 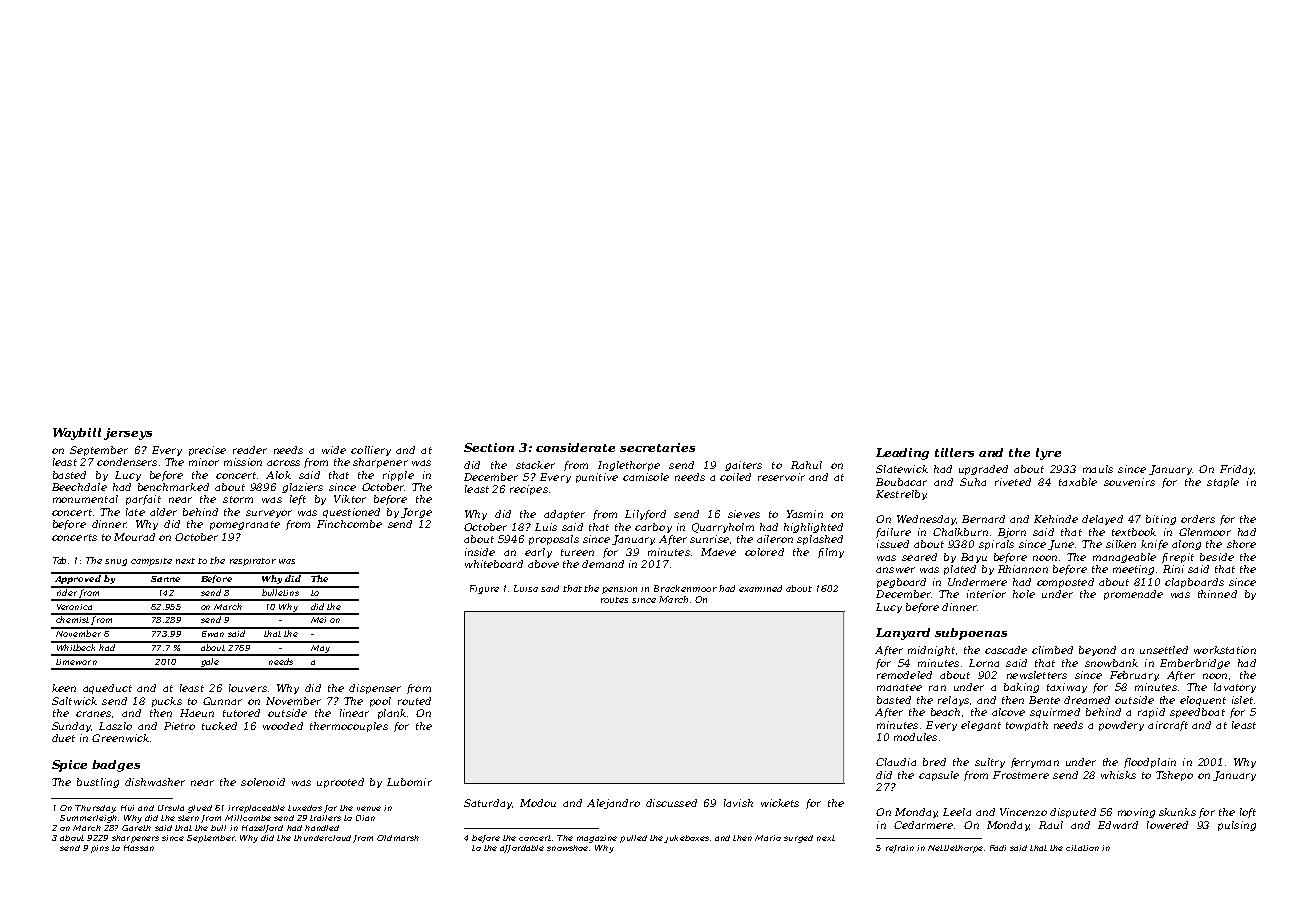 I want to click on monumental, so click(x=85, y=499).
